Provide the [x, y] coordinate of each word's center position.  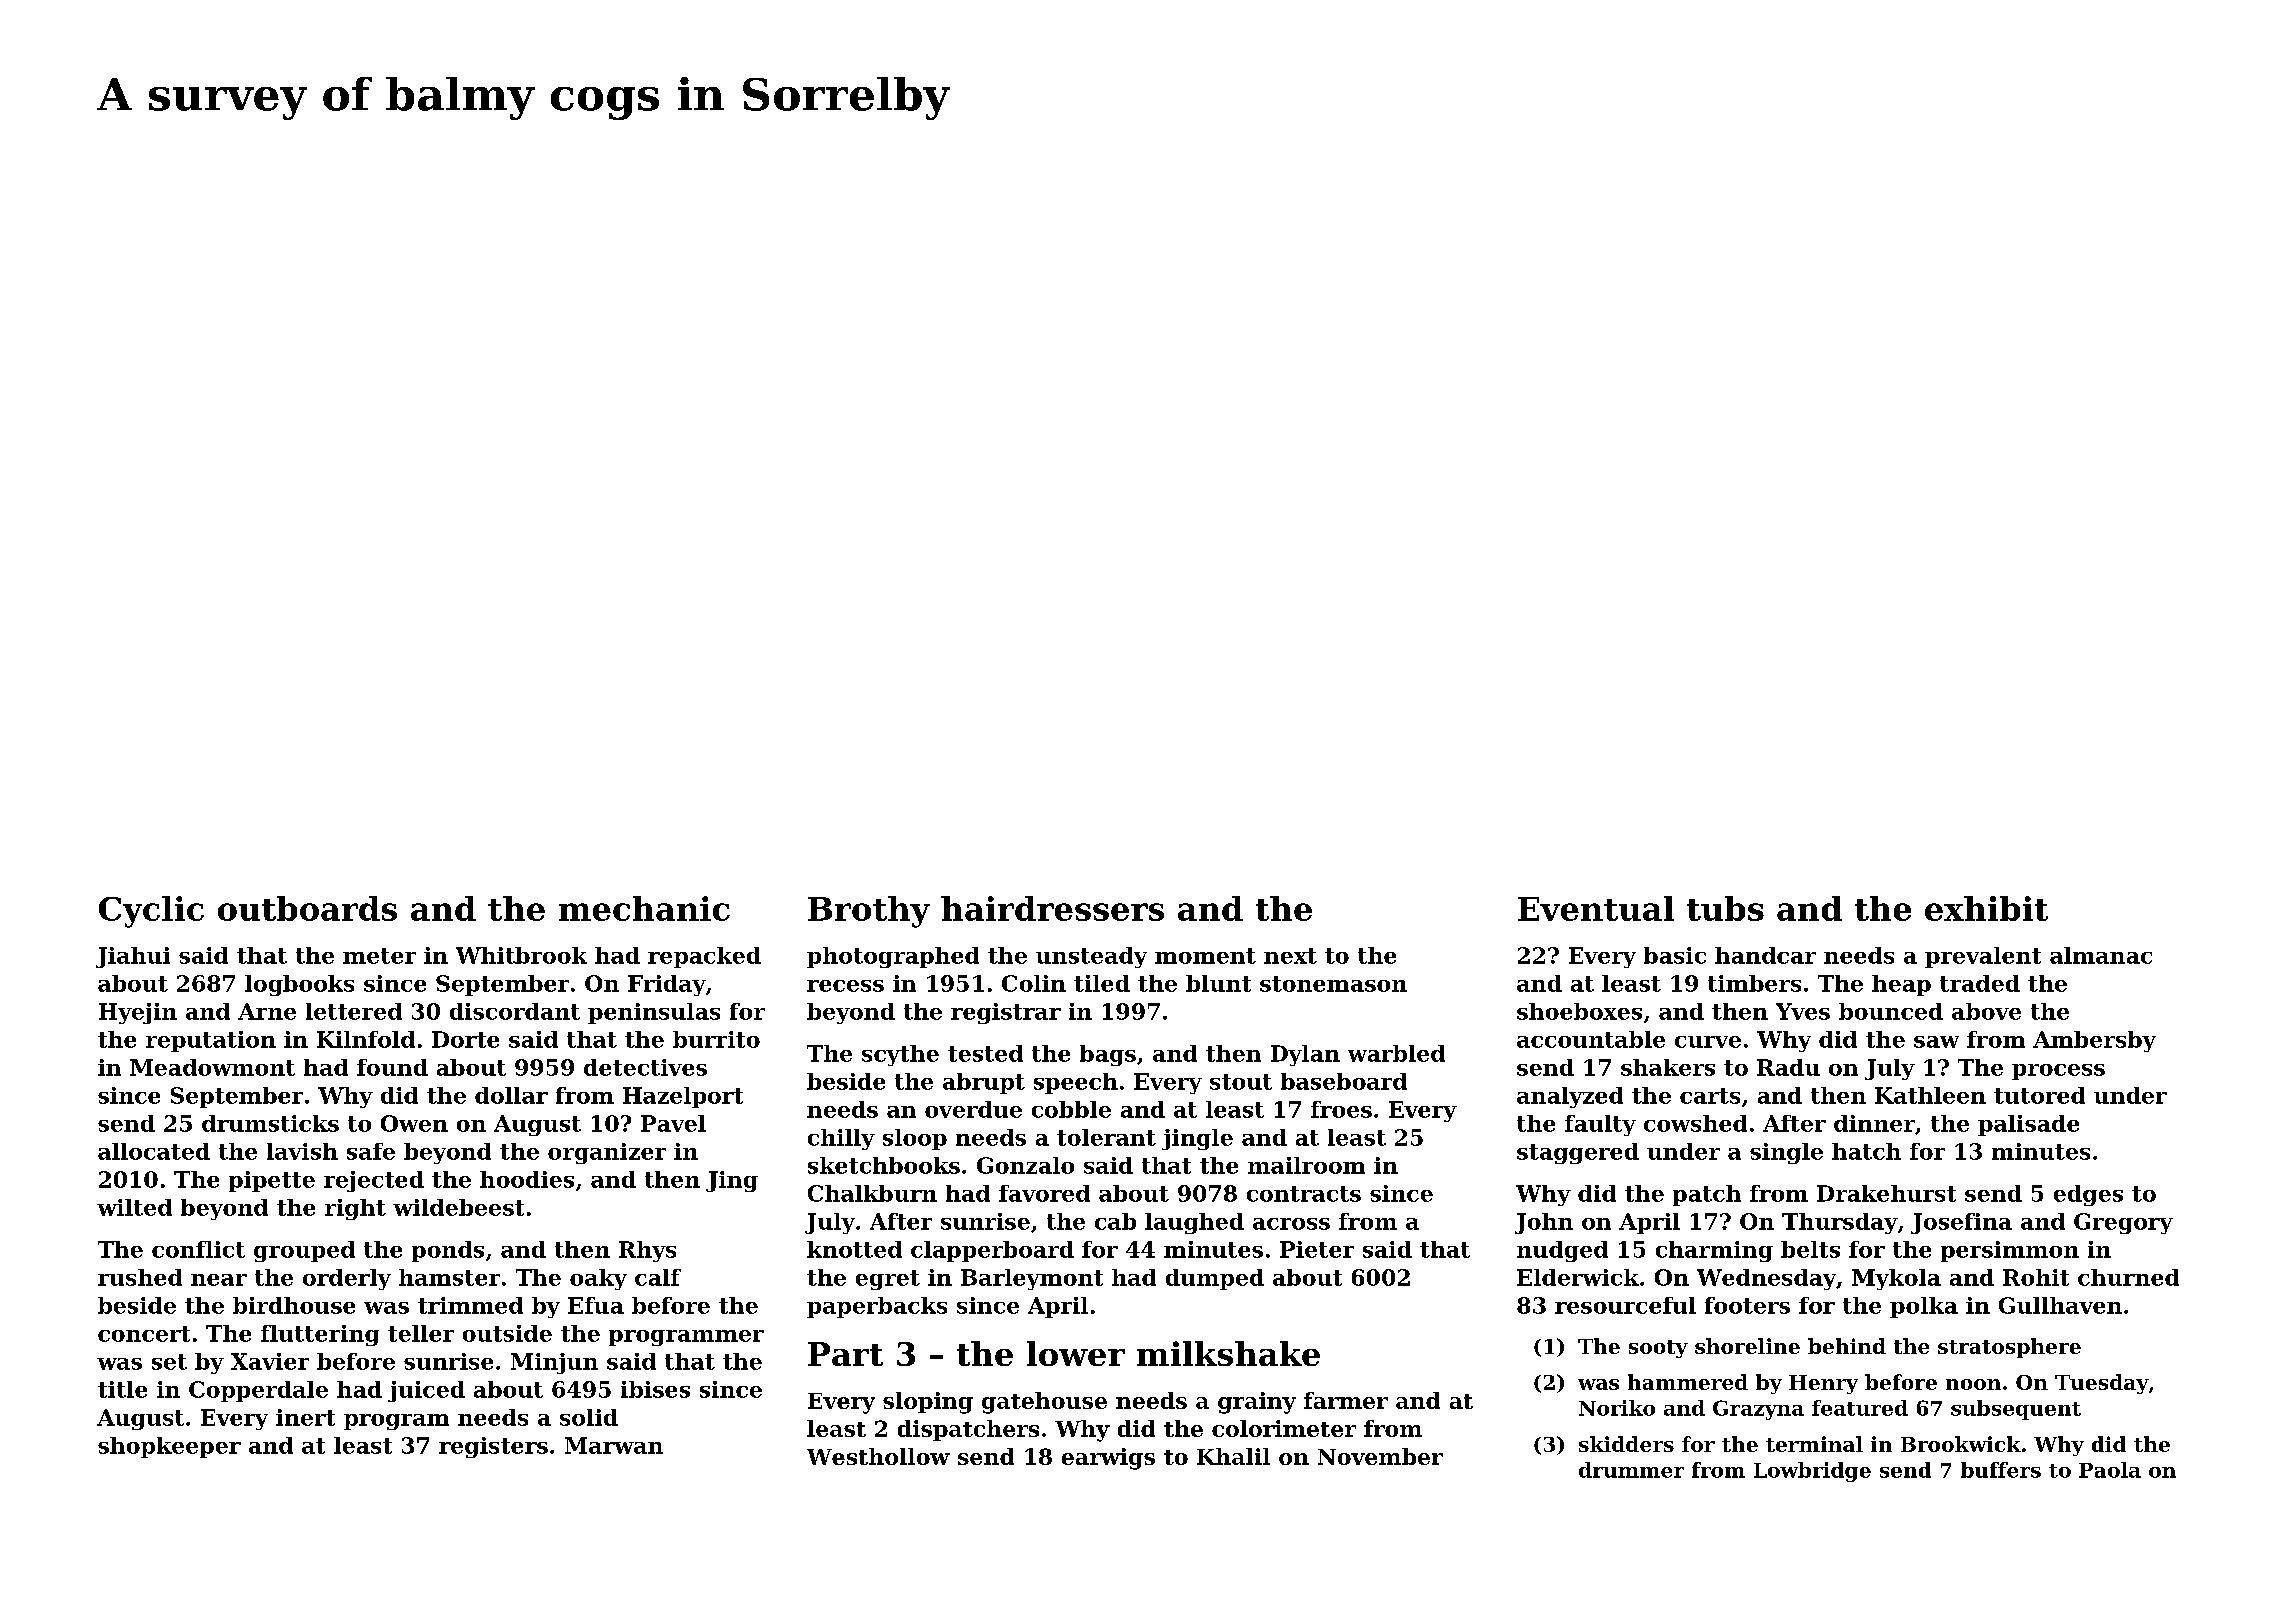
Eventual [1596, 908]
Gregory [2123, 1223]
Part [845, 1354]
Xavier [270, 1361]
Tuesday [2102, 1384]
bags [1108, 1055]
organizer [607, 1153]
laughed [1194, 1223]
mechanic [644, 908]
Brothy [869, 912]
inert [305, 1417]
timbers [1754, 983]
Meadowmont [212, 1067]
